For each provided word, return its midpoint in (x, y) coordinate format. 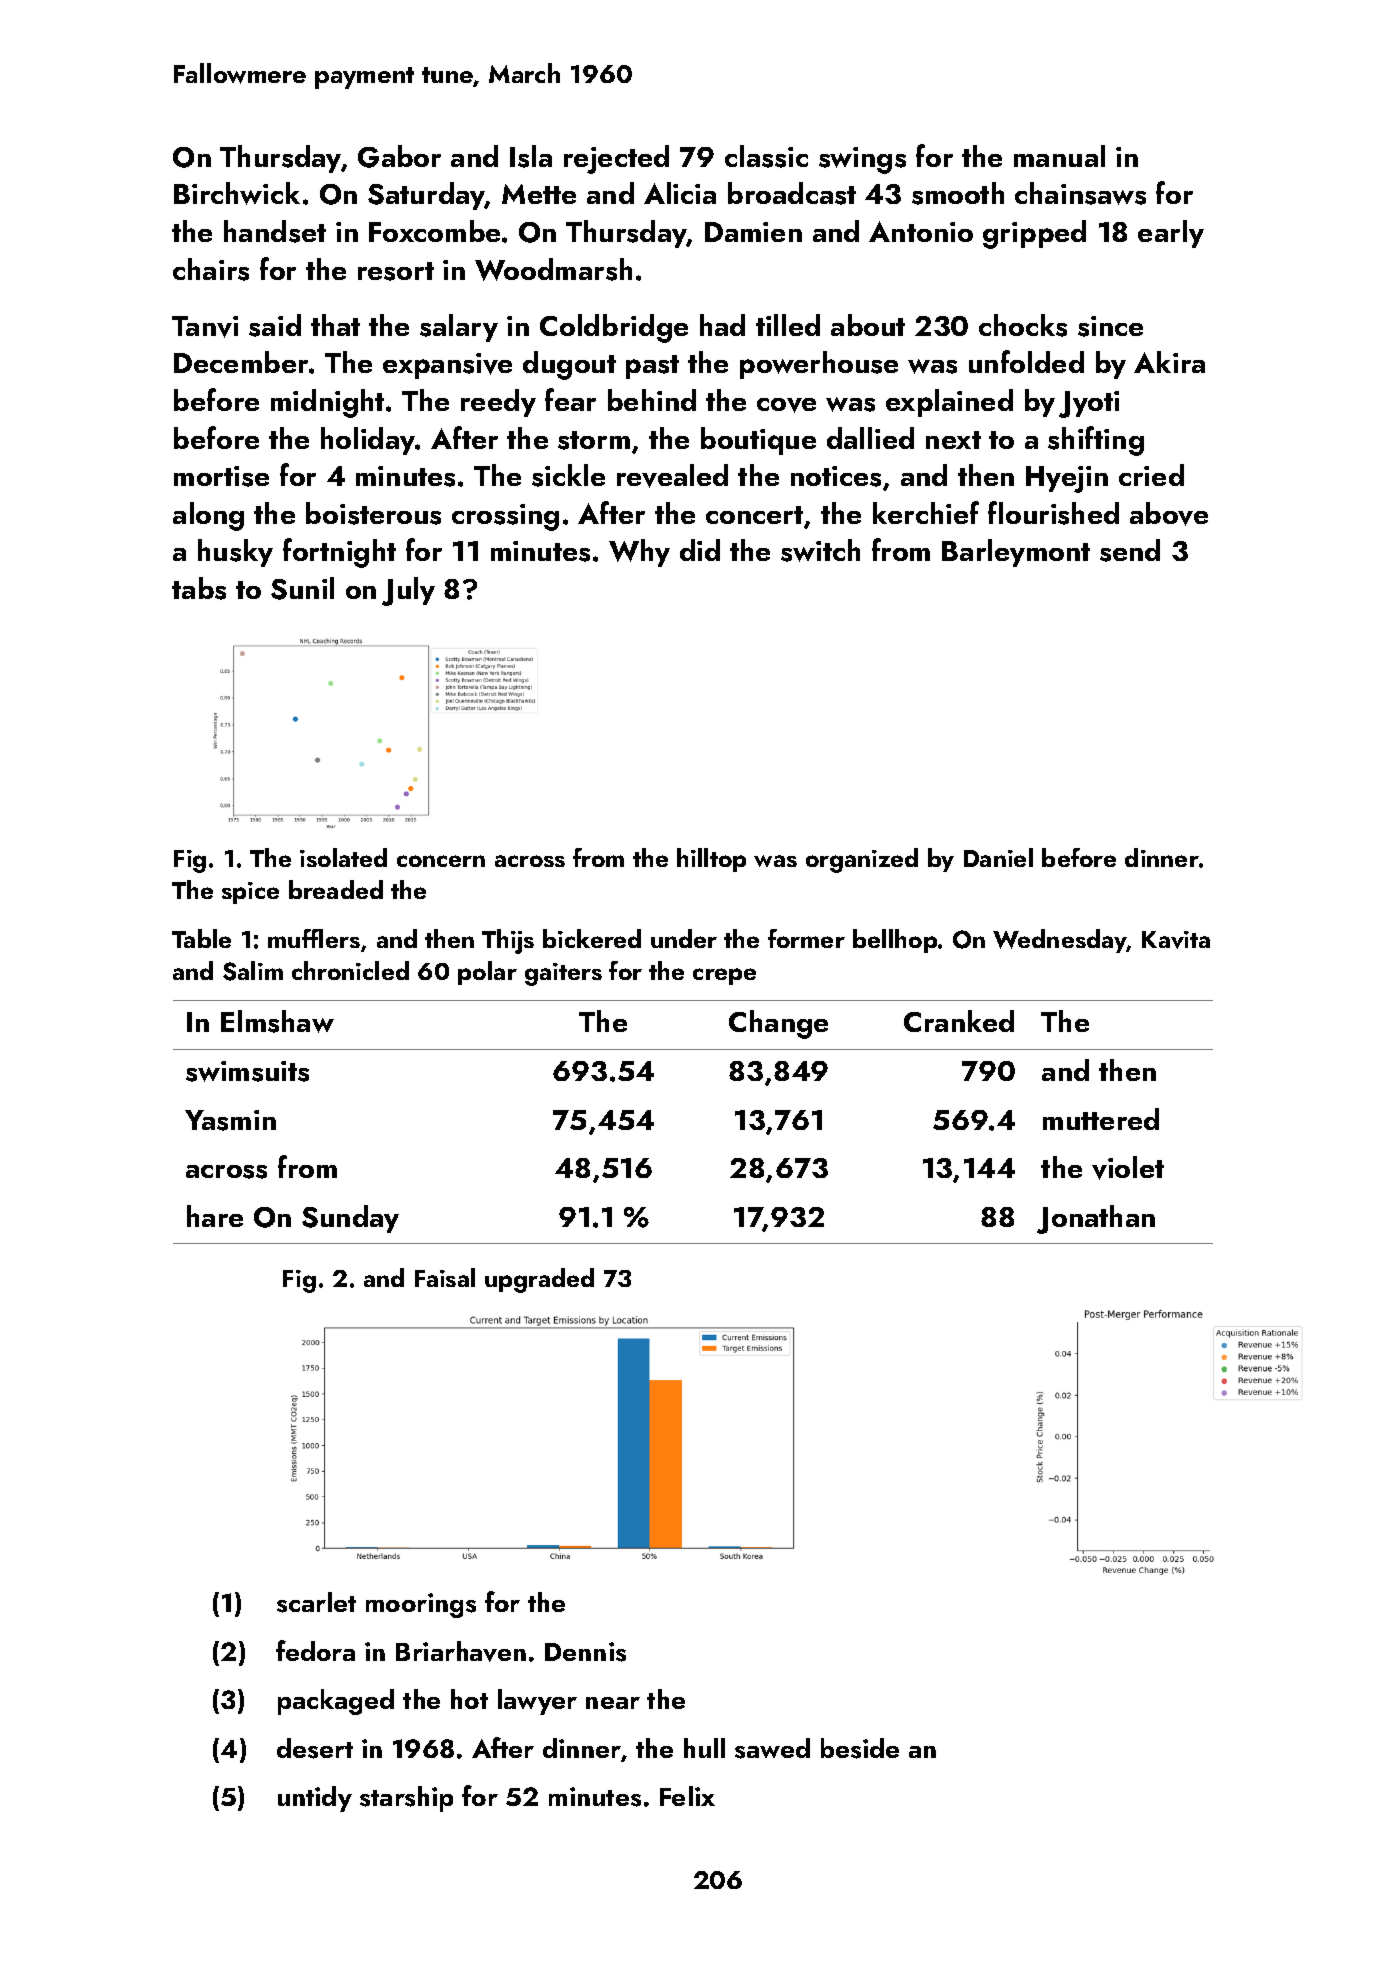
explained (949, 403)
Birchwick (237, 193)
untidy (315, 1799)
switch (820, 550)
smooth (958, 193)
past (652, 367)
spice (250, 893)
